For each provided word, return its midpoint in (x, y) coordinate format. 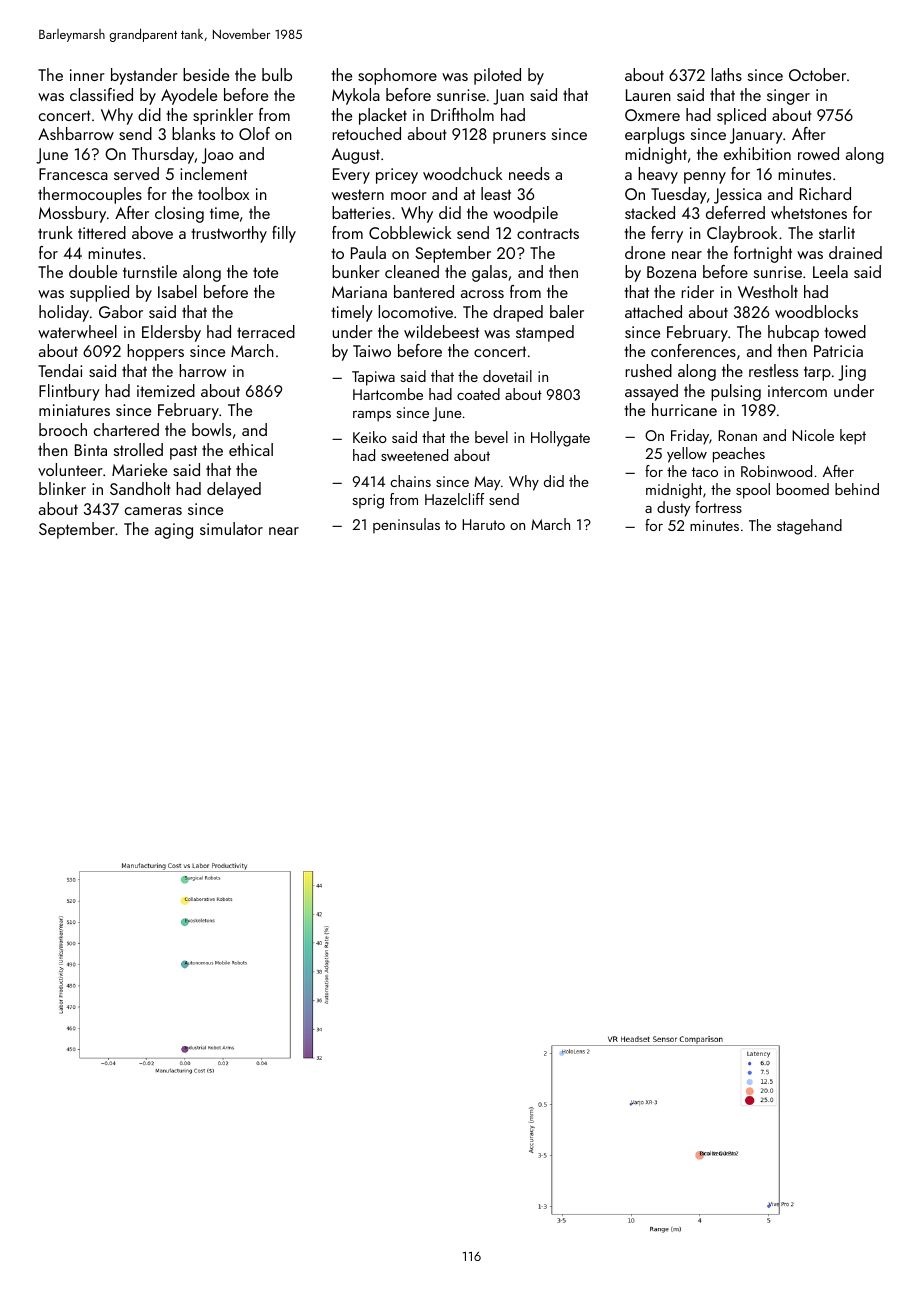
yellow (687, 455)
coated (478, 394)
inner (87, 75)
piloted (497, 76)
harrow (202, 370)
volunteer (70, 469)
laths (726, 74)
